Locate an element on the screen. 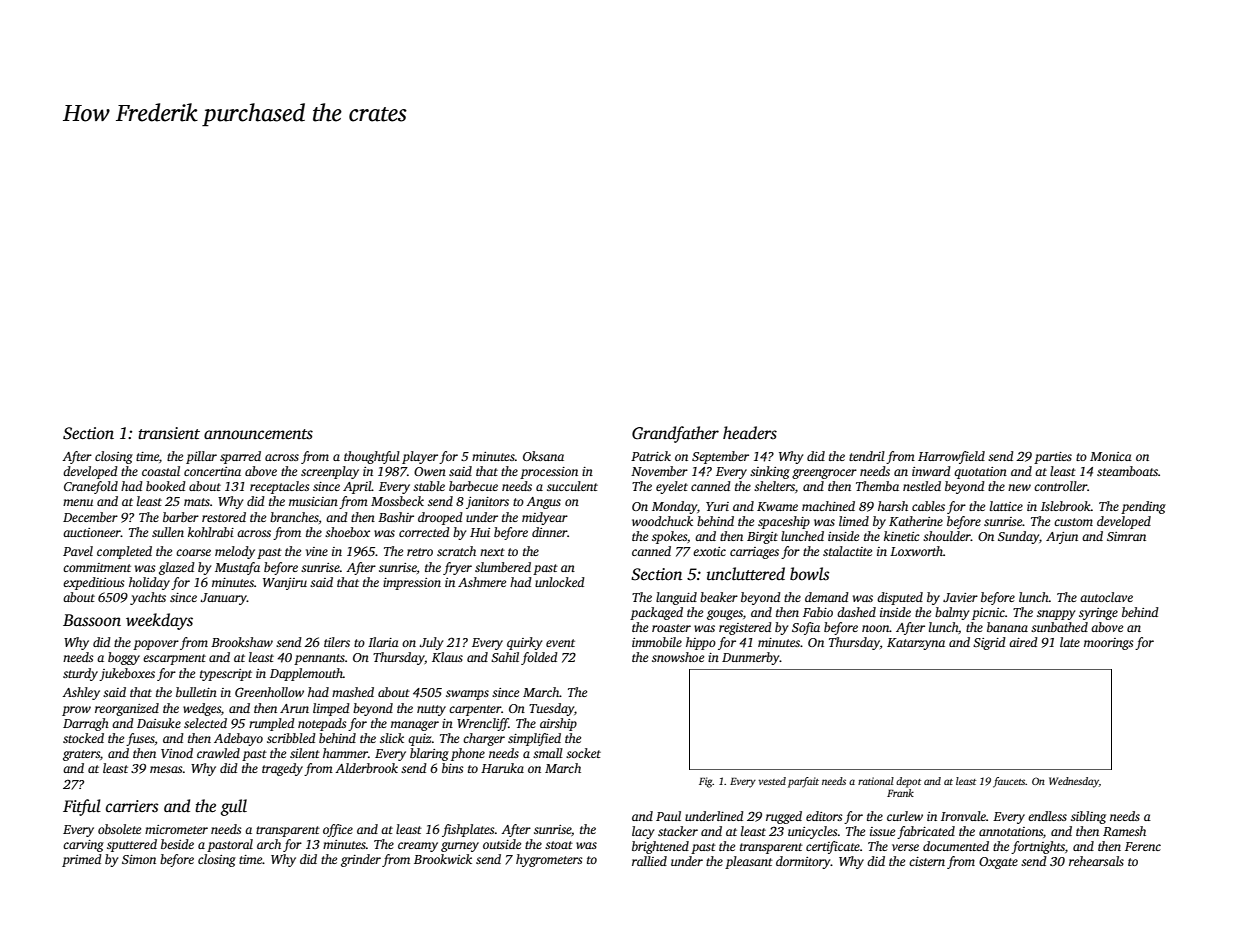 The height and width of the screenshot is (952, 1233). transient is located at coordinates (169, 433).
